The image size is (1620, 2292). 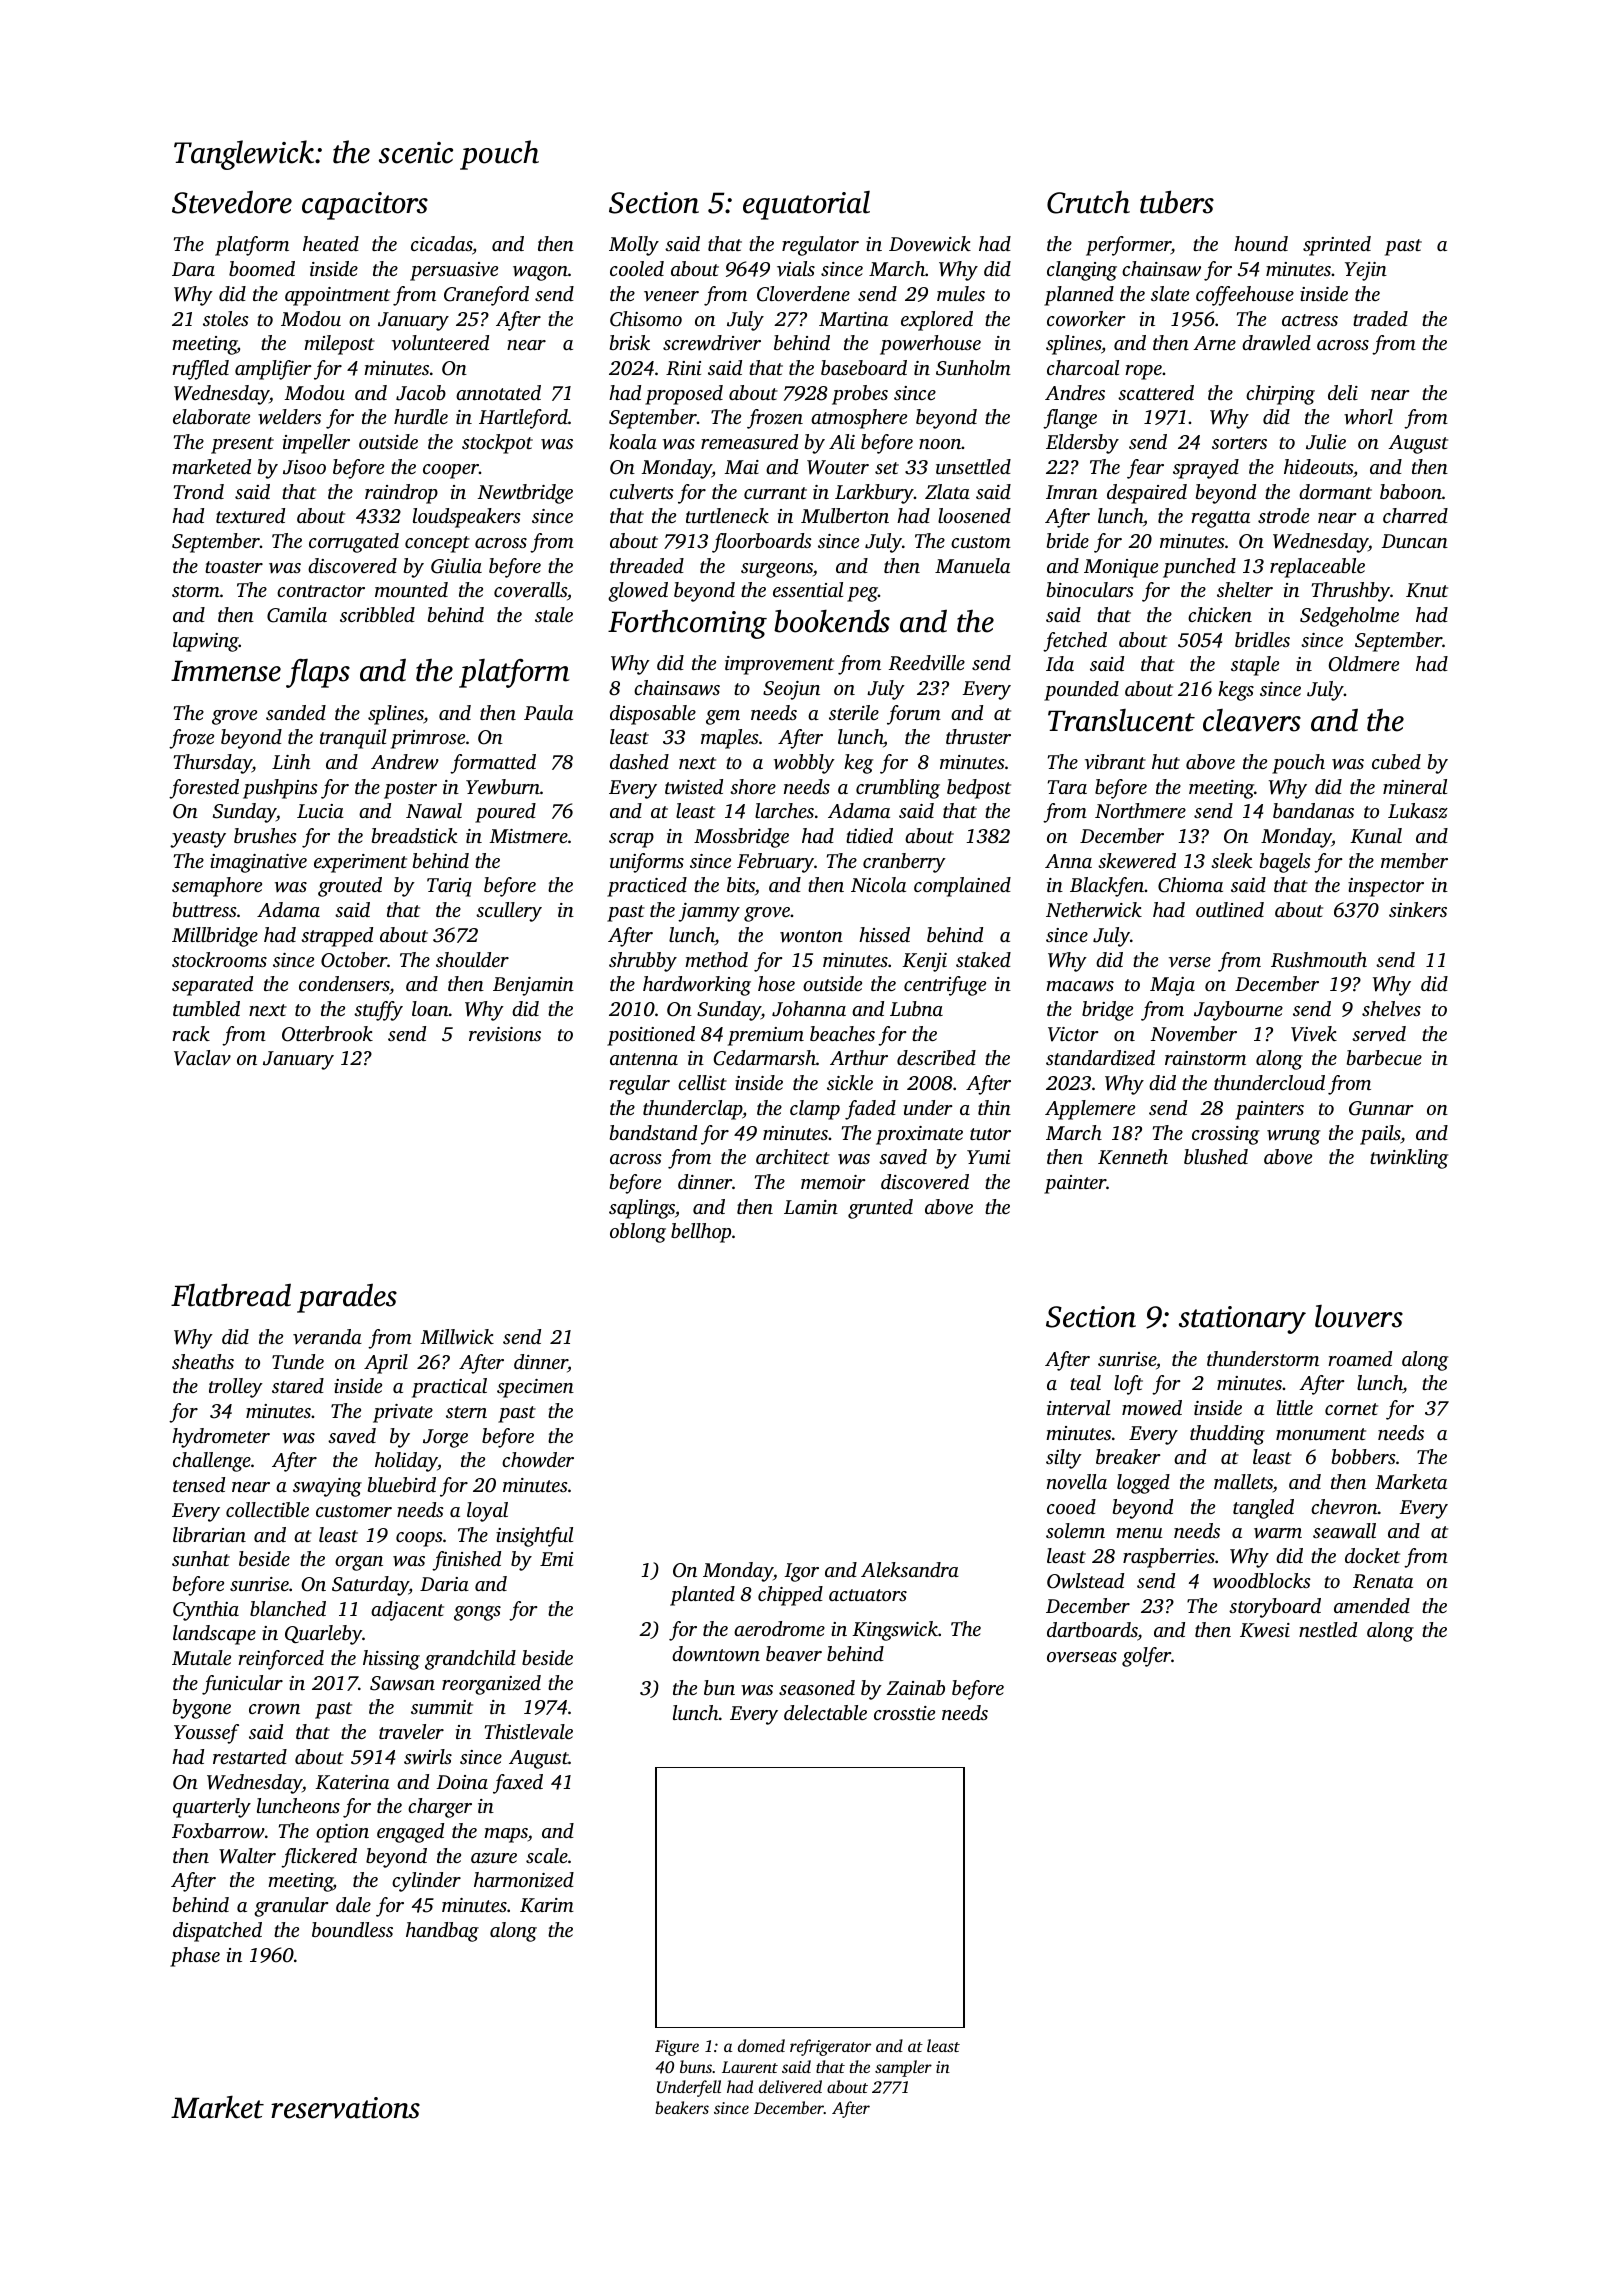 I want to click on sprayed, so click(x=1206, y=469).
